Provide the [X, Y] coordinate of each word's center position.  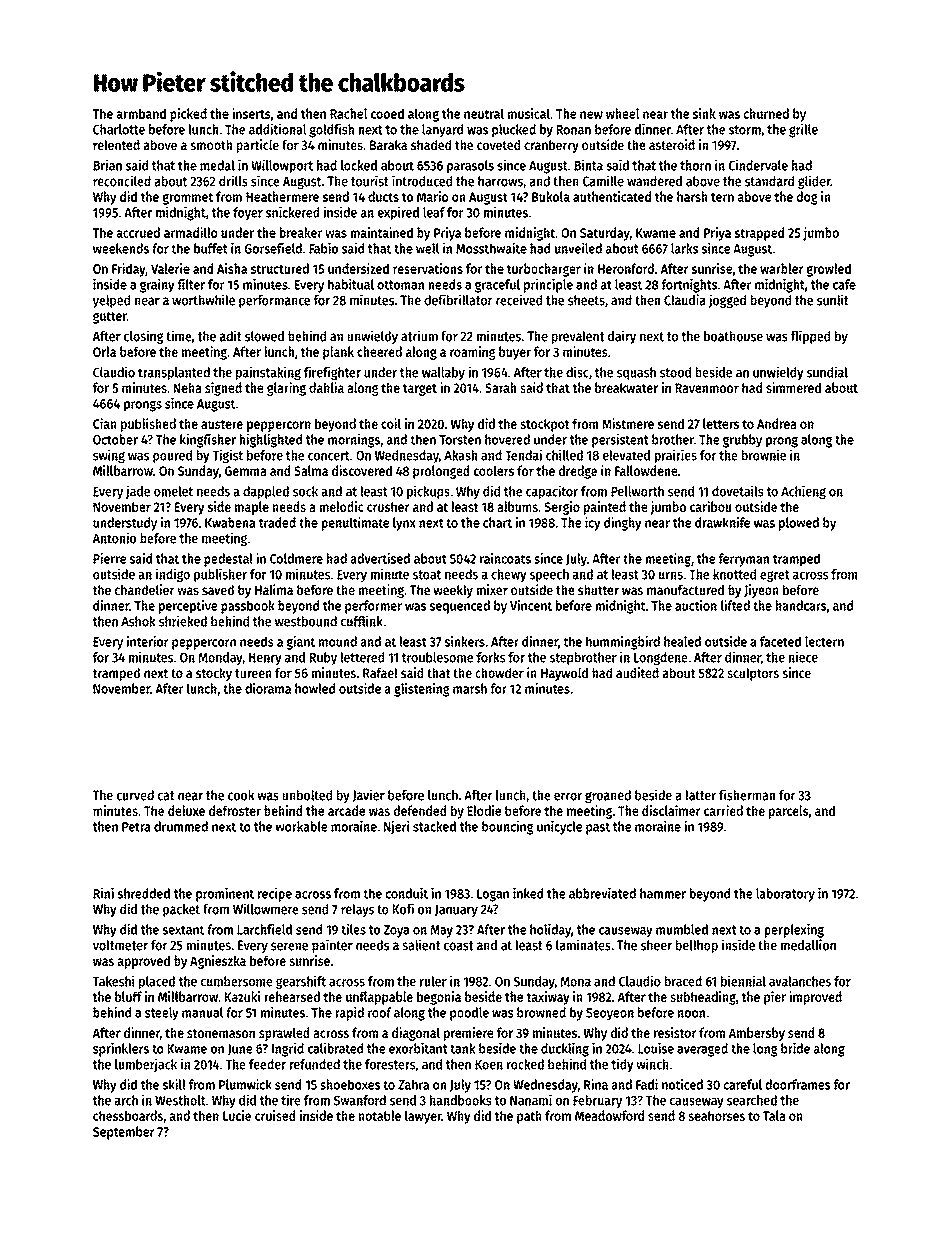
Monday [221, 658]
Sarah [500, 387]
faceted [780, 641]
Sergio [562, 508]
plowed [799, 524]
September [124, 1133]
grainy [157, 286]
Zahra [413, 1084]
